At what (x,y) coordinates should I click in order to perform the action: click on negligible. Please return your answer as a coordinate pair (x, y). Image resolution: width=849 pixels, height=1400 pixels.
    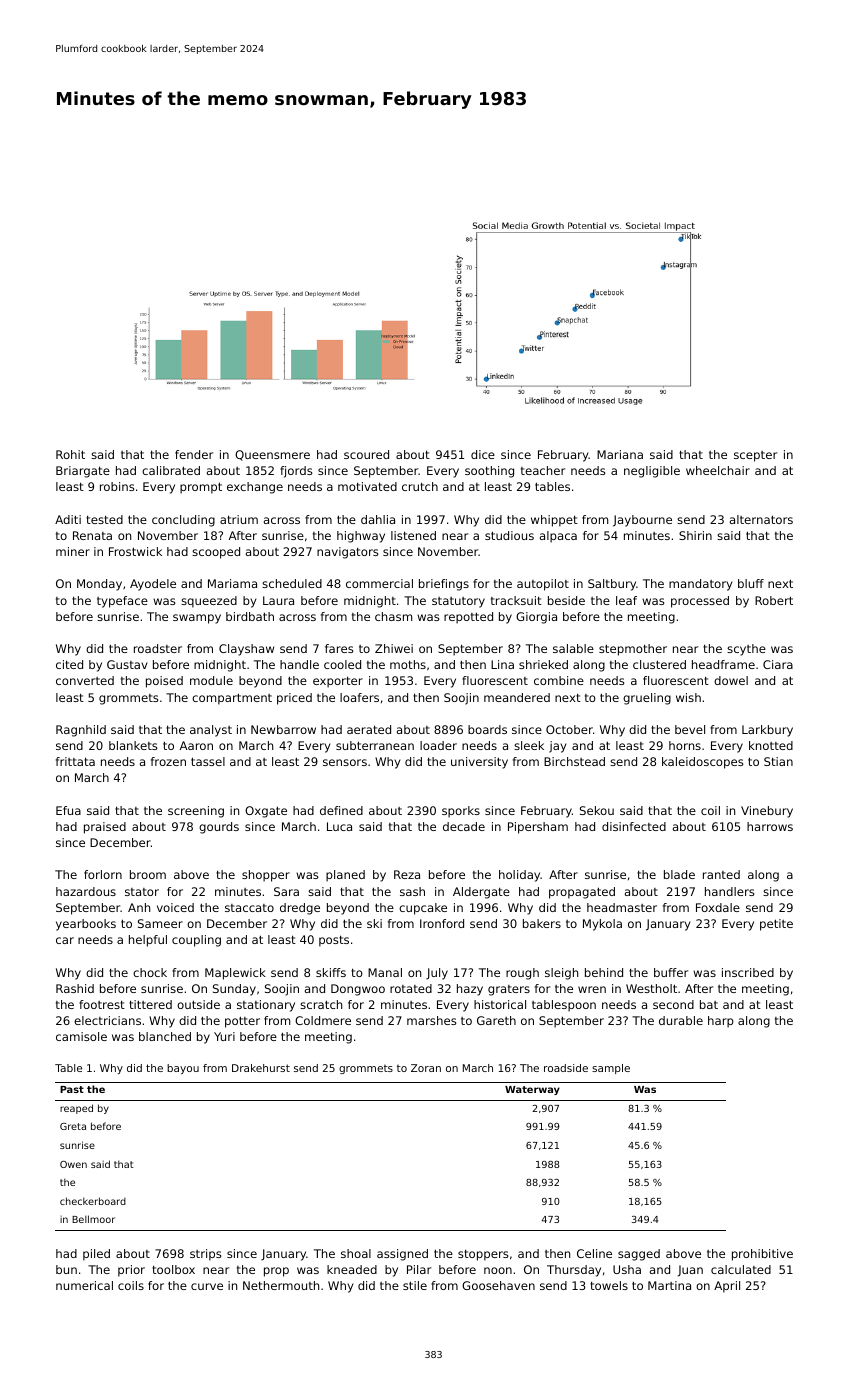
    Looking at the image, I should click on (652, 472).
